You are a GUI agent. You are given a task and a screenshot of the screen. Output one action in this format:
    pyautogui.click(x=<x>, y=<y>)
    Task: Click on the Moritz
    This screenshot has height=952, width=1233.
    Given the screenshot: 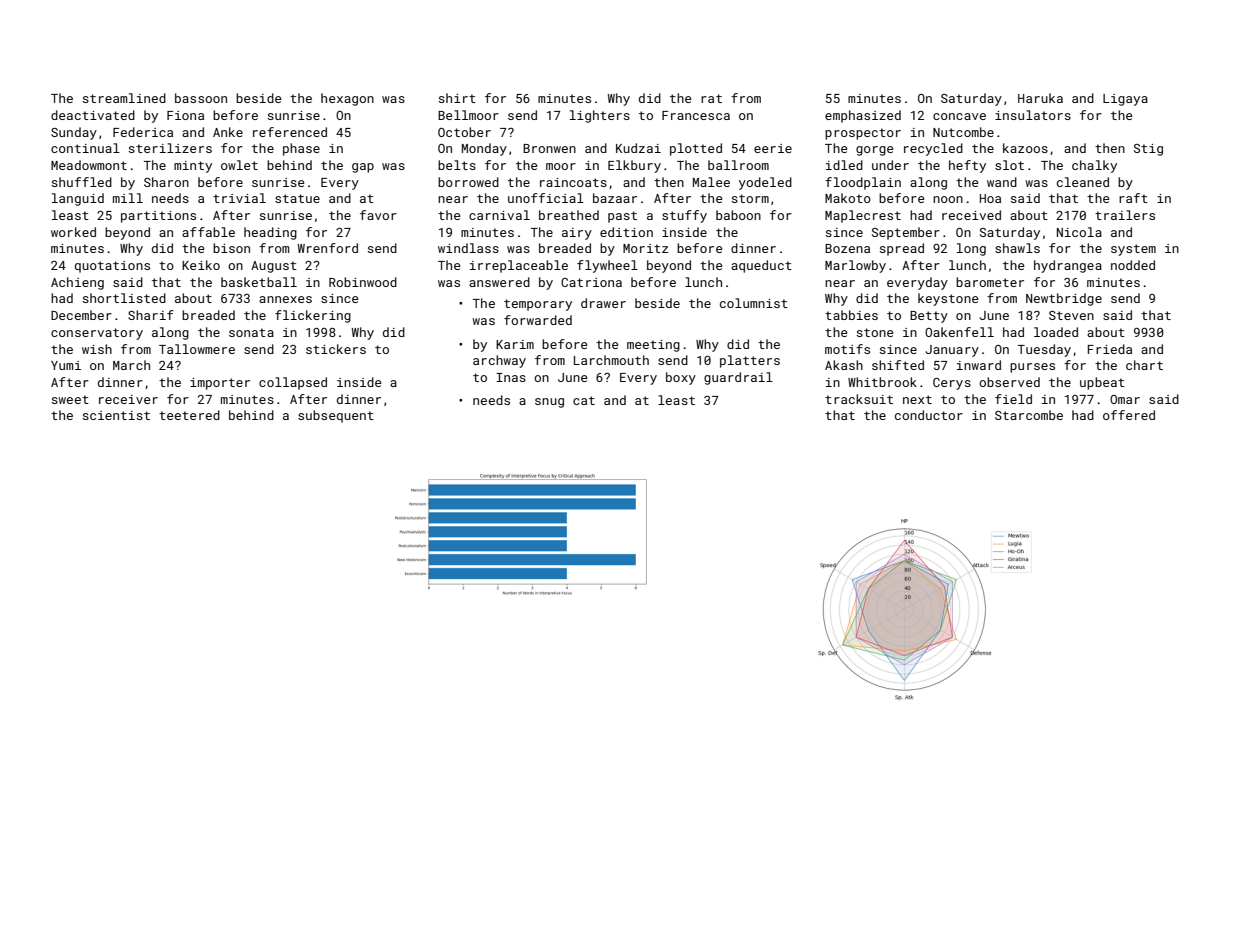 What is the action you would take?
    pyautogui.click(x=645, y=248)
